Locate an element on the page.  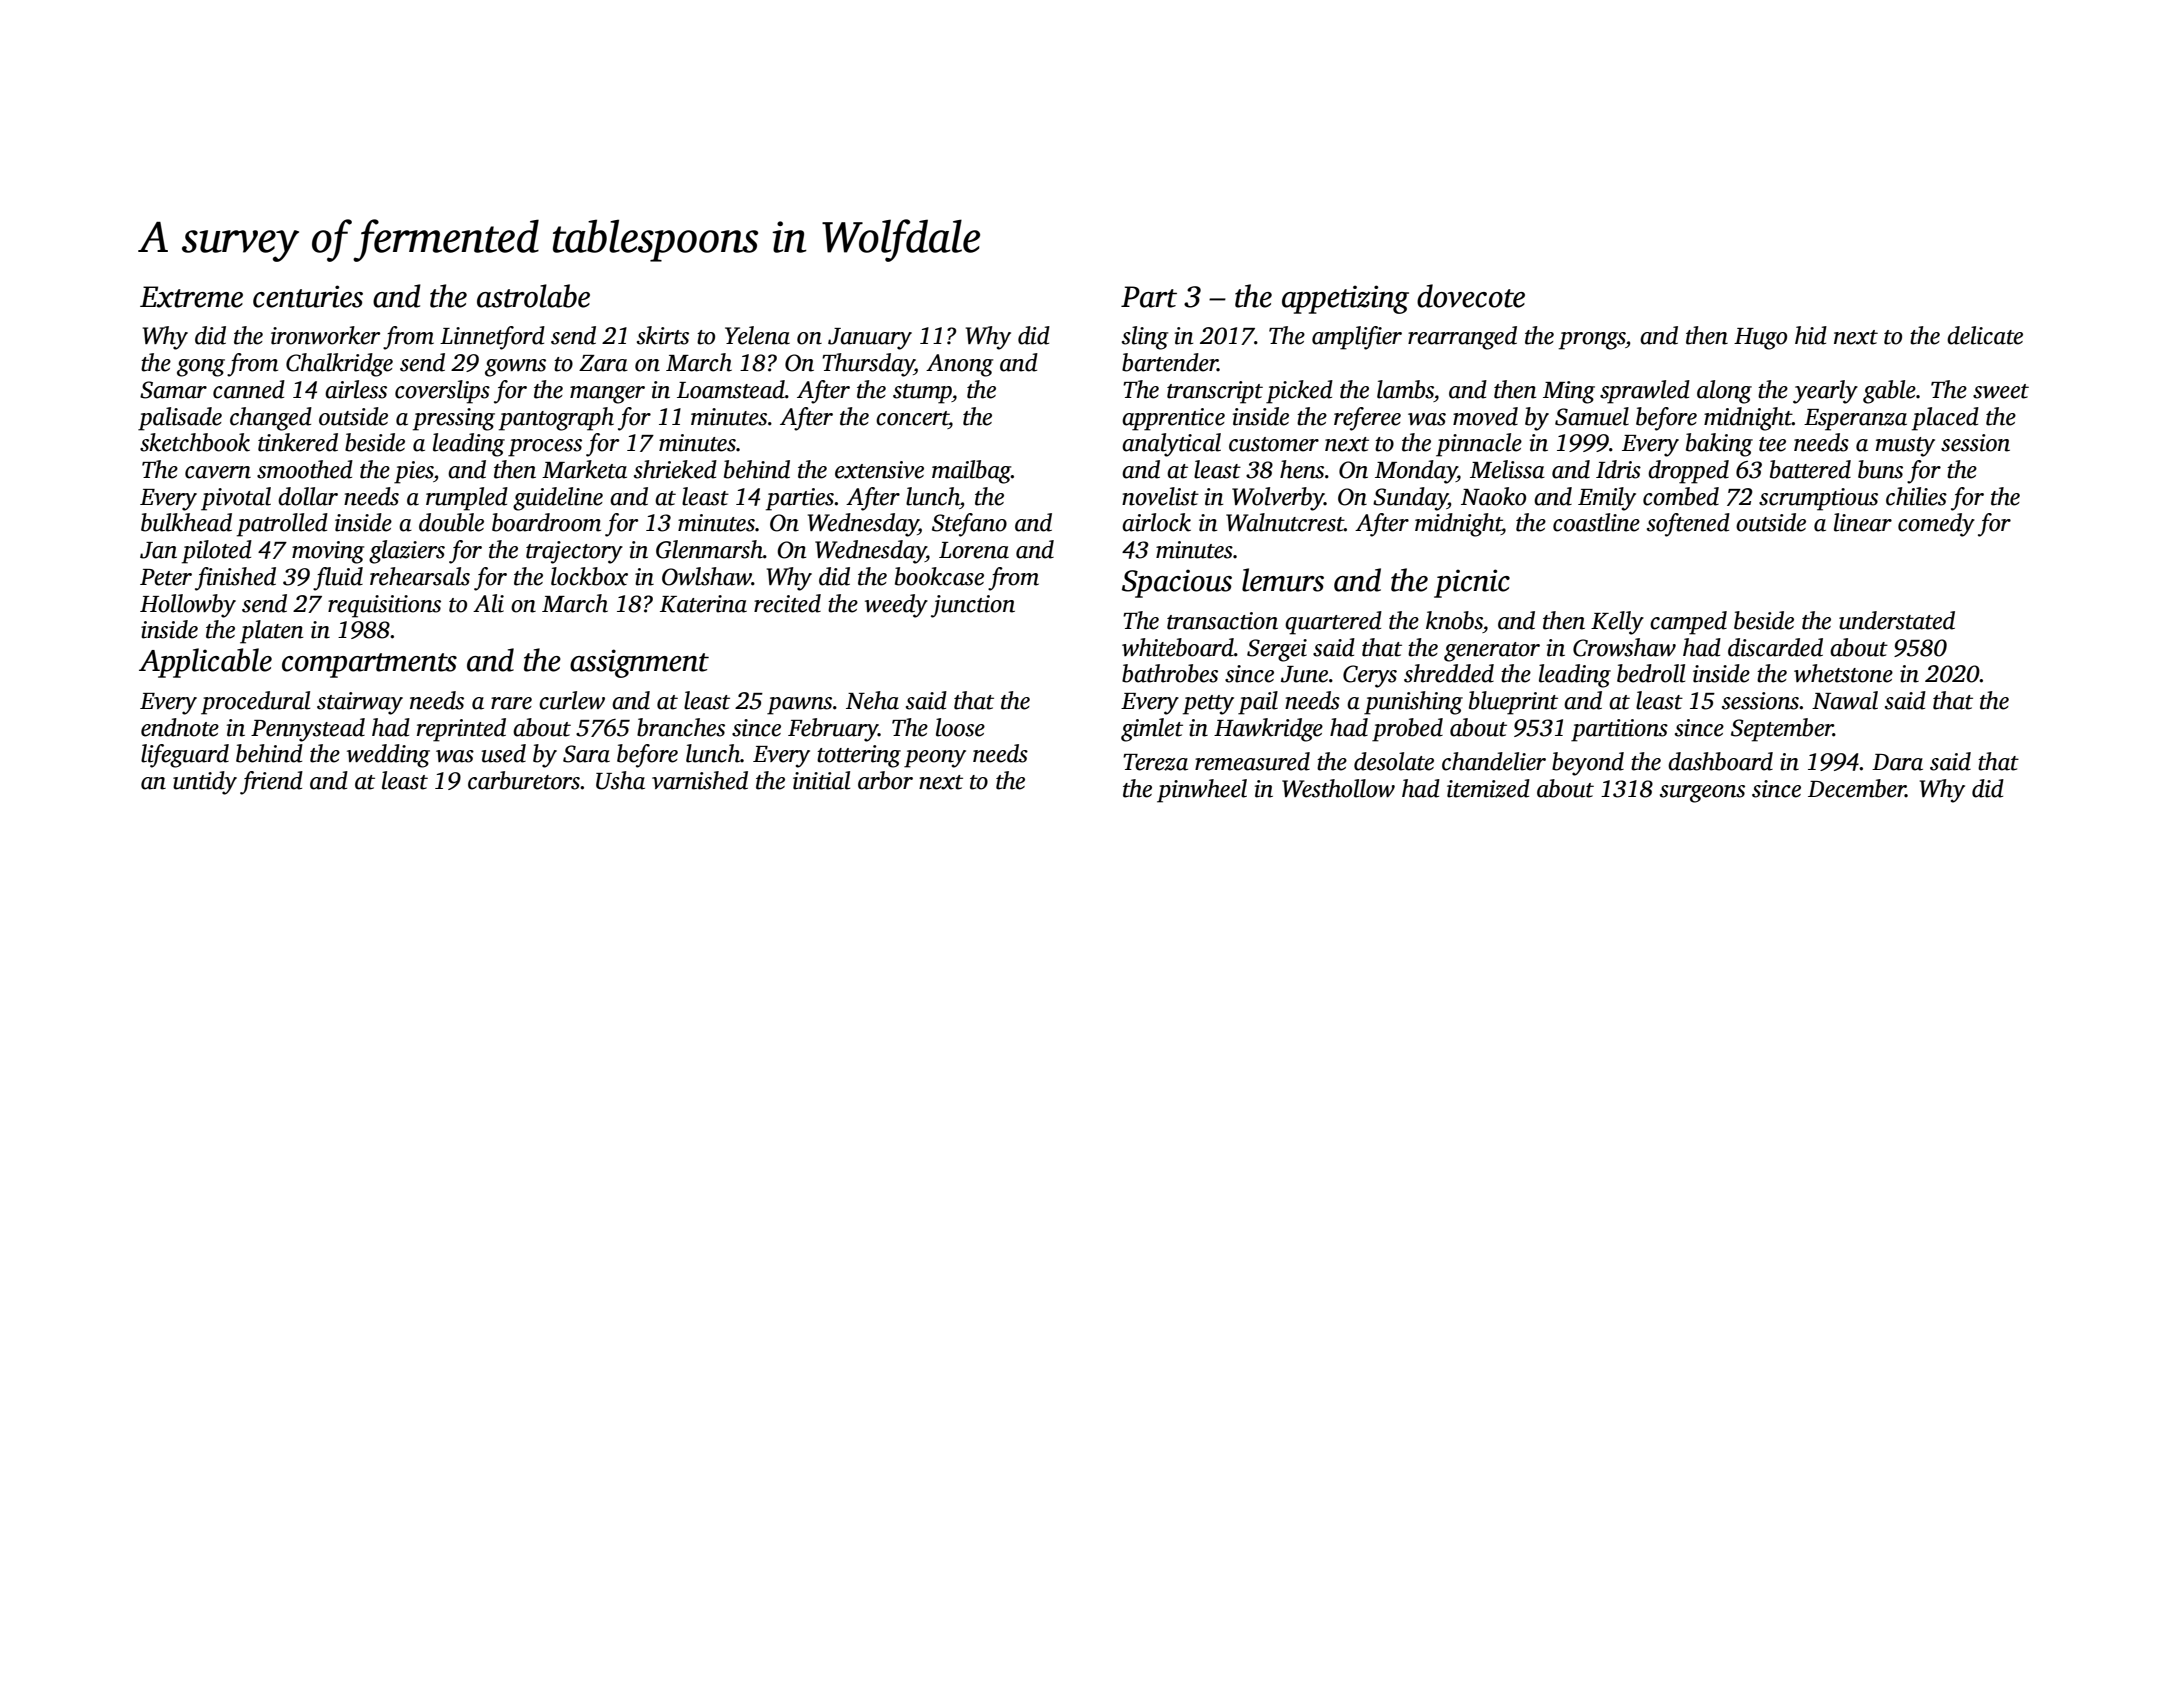
Crowshaw is located at coordinates (1624, 647).
